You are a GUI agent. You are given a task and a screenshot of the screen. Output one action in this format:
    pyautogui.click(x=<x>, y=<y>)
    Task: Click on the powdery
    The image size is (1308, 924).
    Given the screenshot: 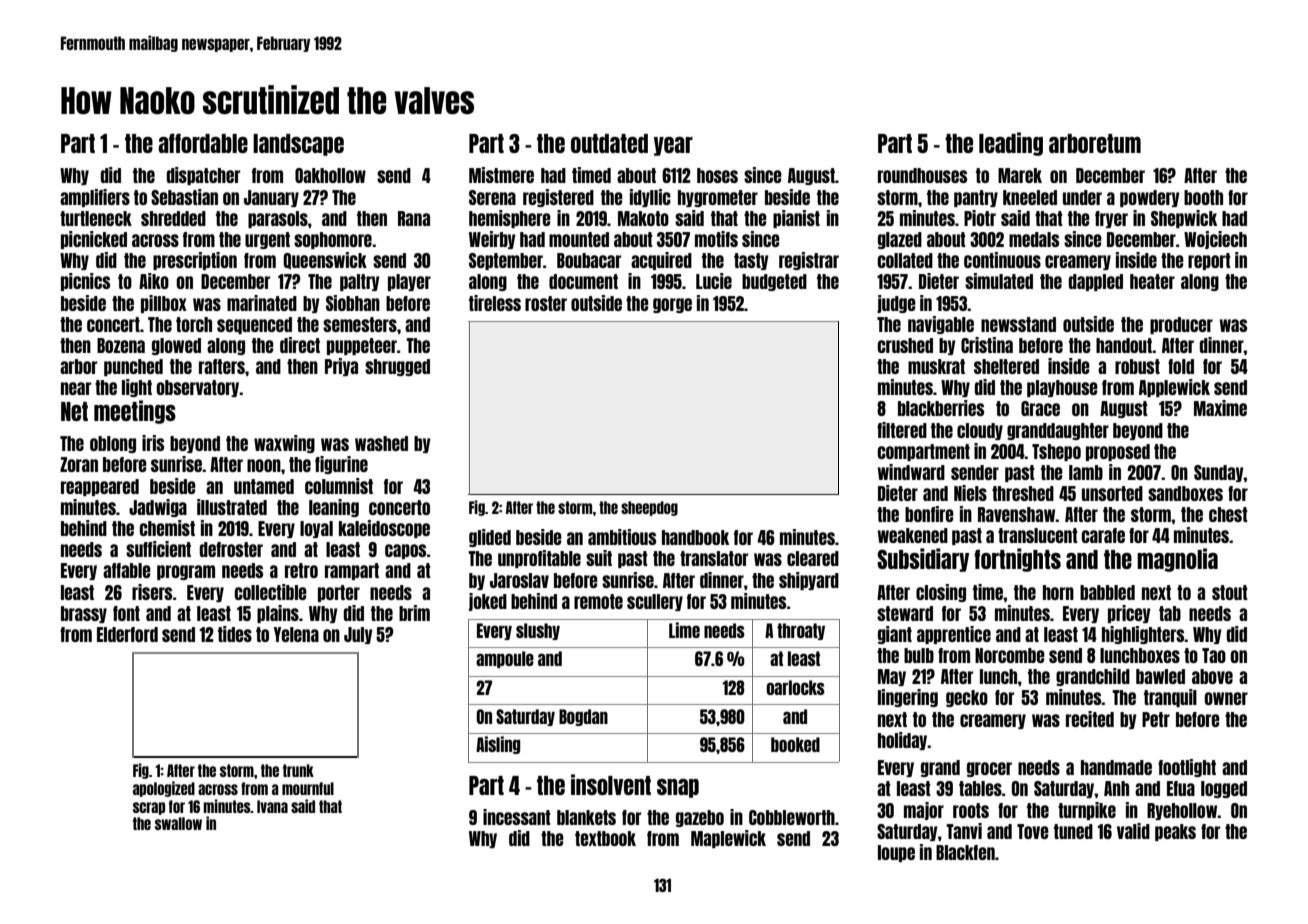 What is the action you would take?
    pyautogui.click(x=1150, y=198)
